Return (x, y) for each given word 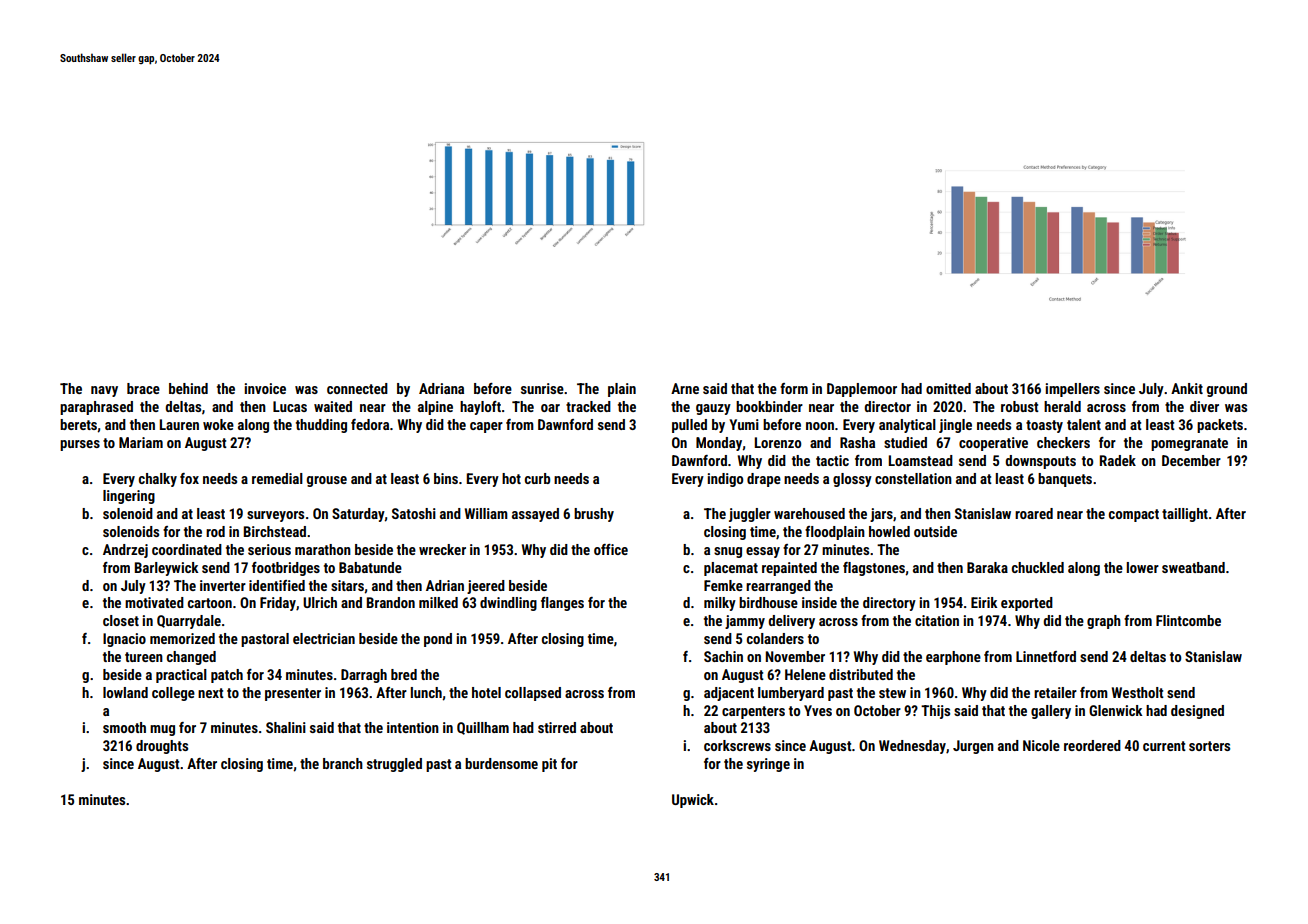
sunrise (542, 388)
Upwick (693, 801)
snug (728, 552)
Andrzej (125, 551)
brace (143, 388)
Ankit (1187, 388)
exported (1027, 604)
